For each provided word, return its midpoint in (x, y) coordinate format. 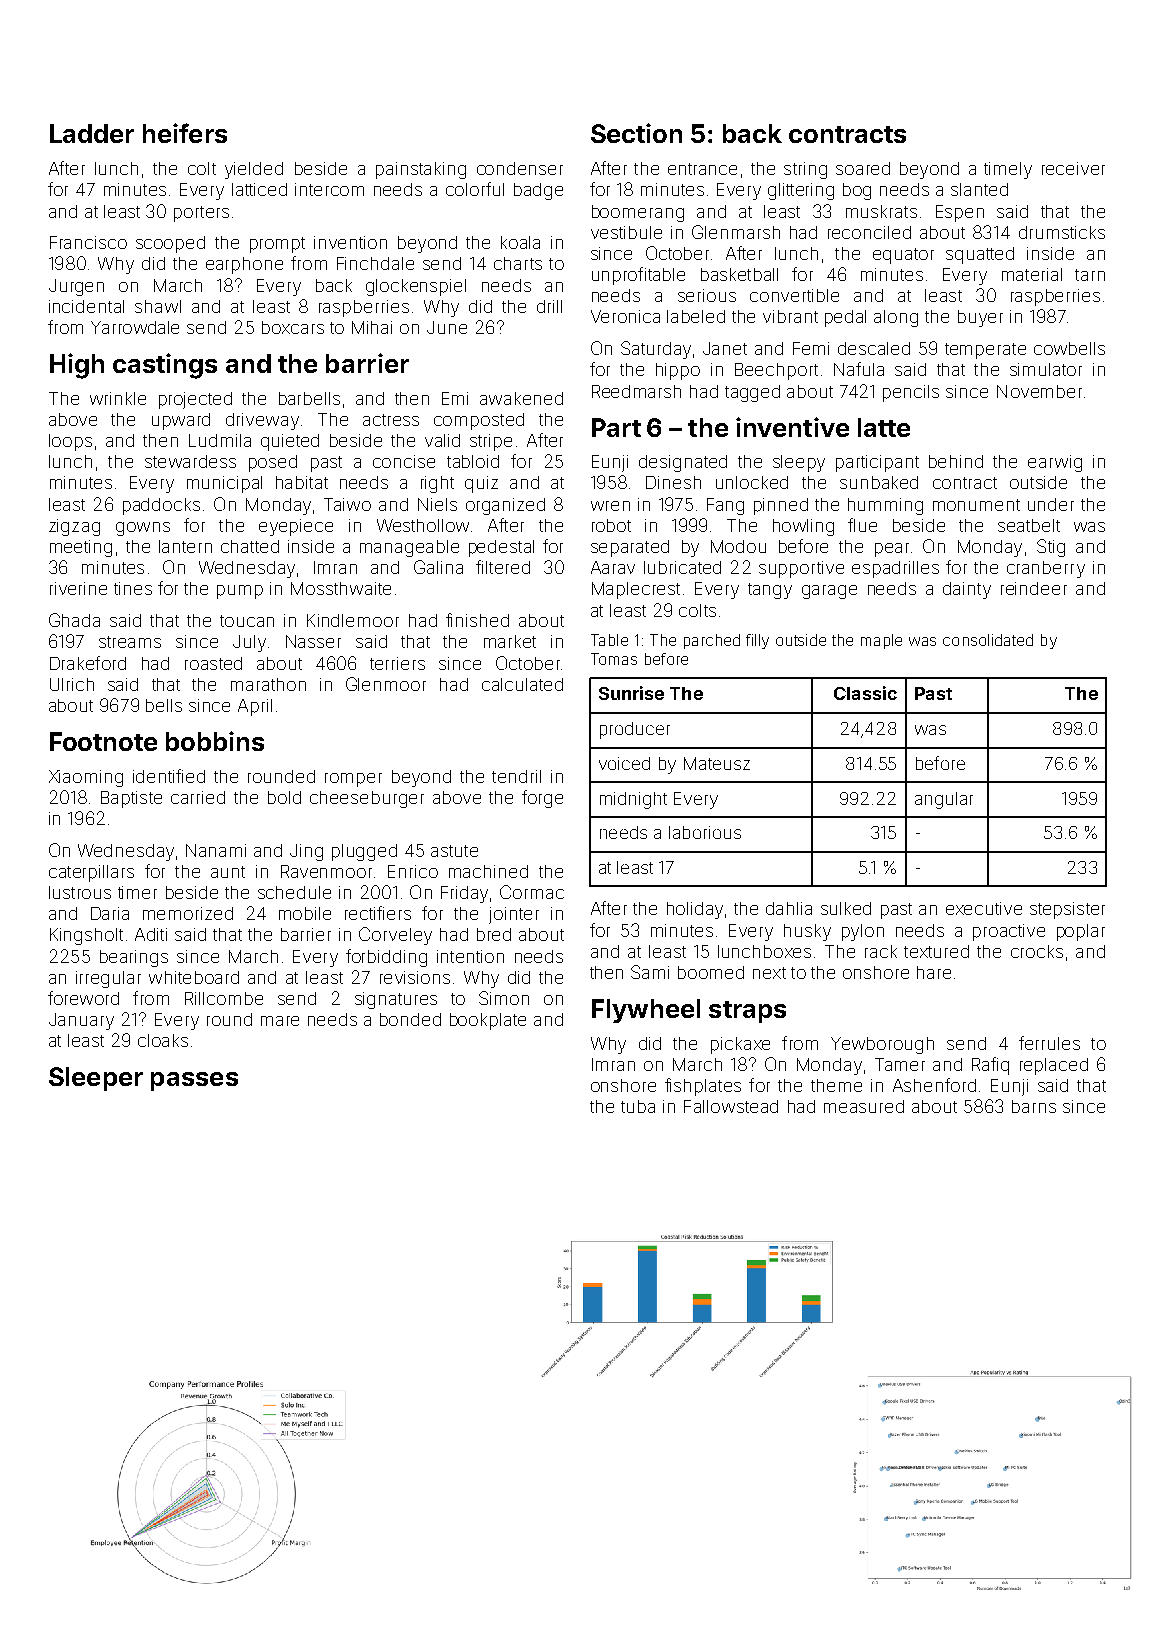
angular (944, 800)
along (896, 318)
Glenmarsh (736, 232)
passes (194, 1081)
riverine (78, 588)
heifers (185, 133)
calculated (522, 684)
